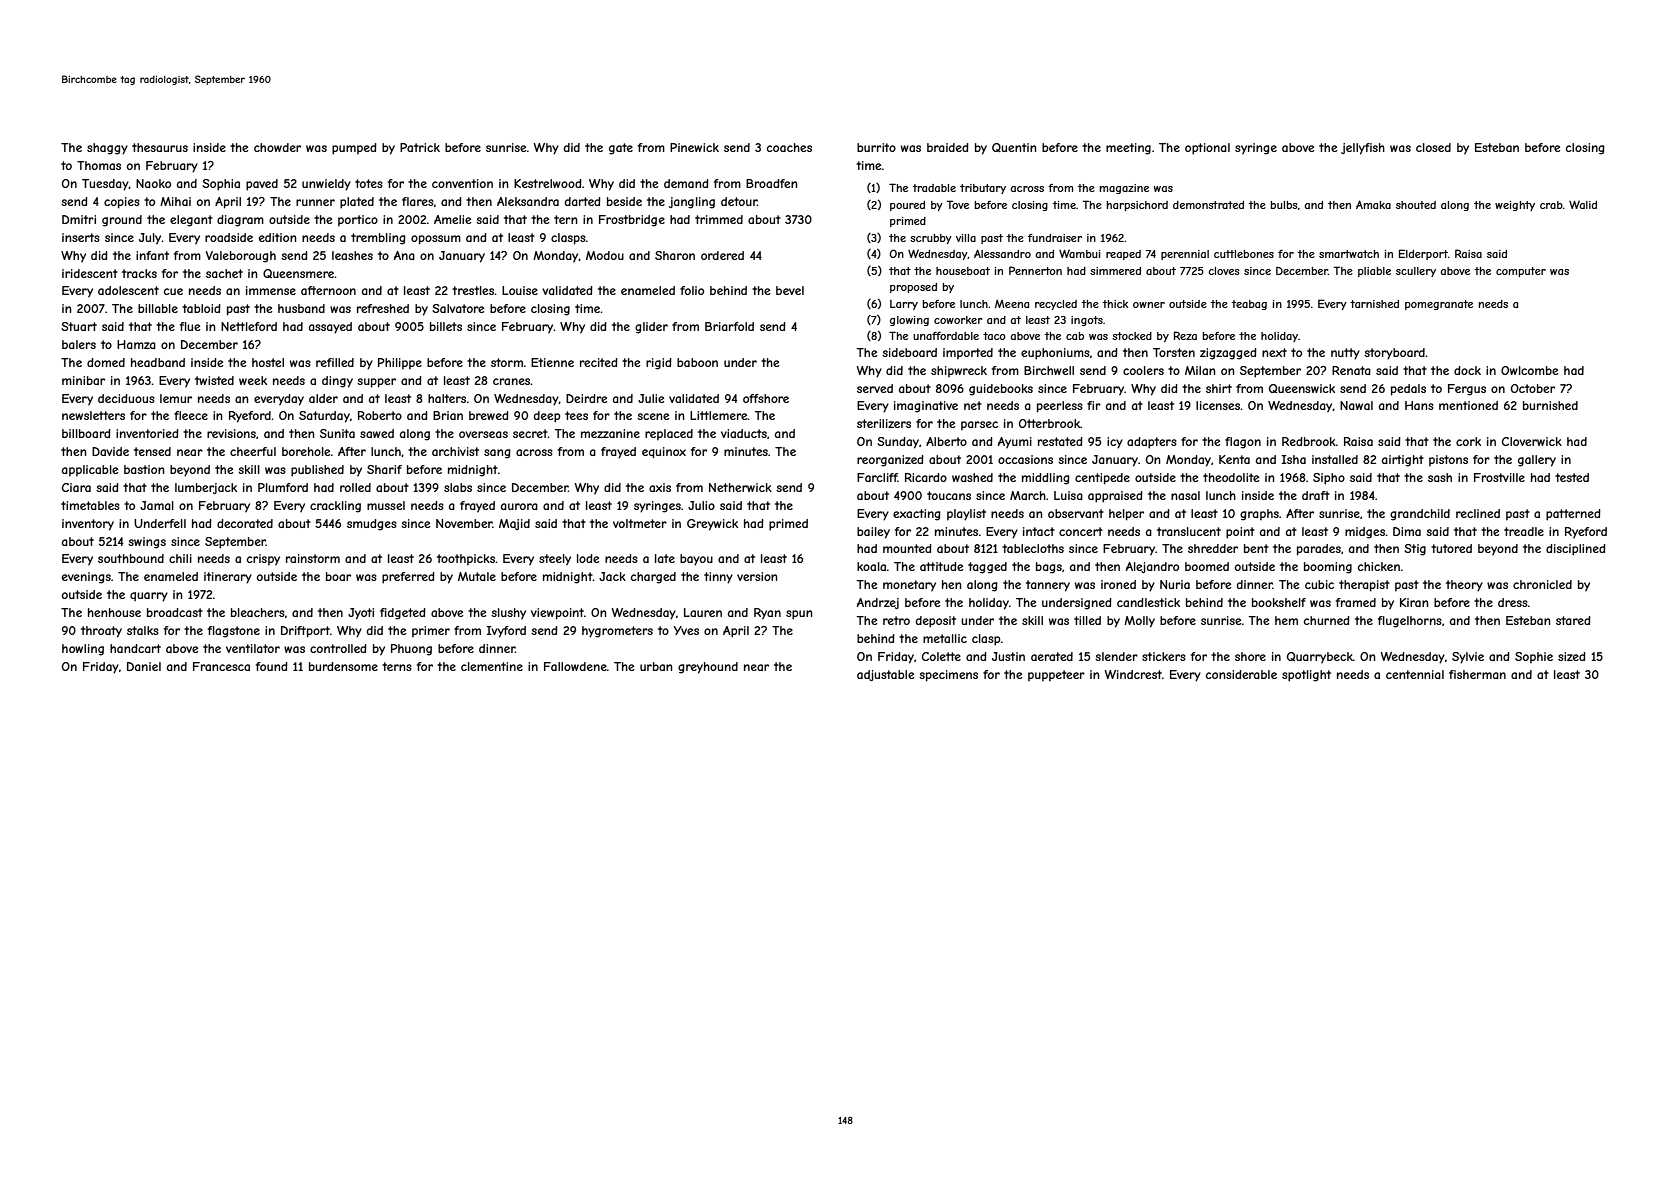  What do you see at coordinates (740, 487) in the image?
I see `Netherwick` at bounding box center [740, 487].
